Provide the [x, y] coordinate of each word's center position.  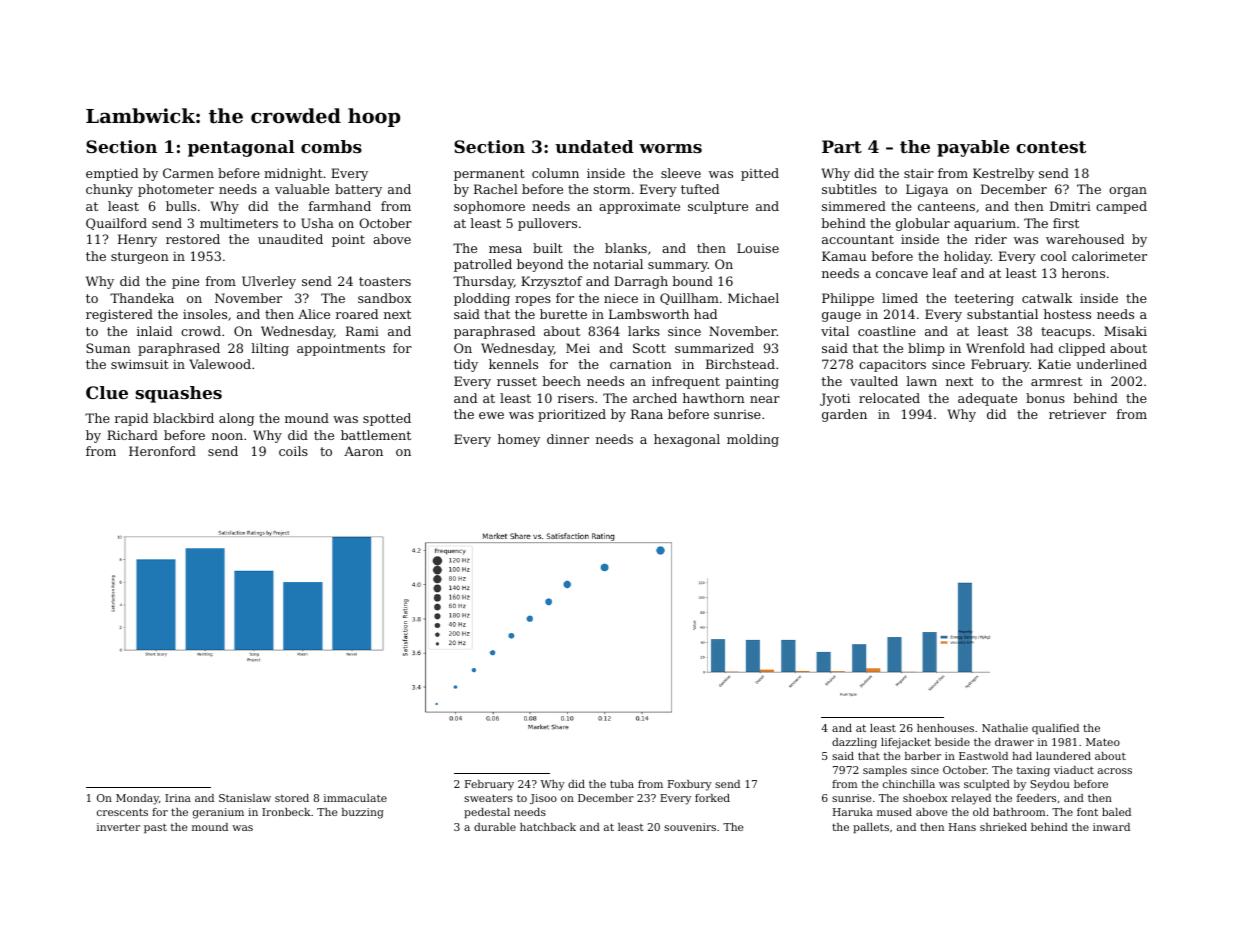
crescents [122, 812]
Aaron [363, 451]
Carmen [188, 173]
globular [923, 224]
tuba [622, 784]
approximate [639, 207]
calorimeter [1109, 256]
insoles [205, 314]
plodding [482, 299]
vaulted [874, 381]
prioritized [572, 415]
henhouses [945, 728]
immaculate [355, 798]
